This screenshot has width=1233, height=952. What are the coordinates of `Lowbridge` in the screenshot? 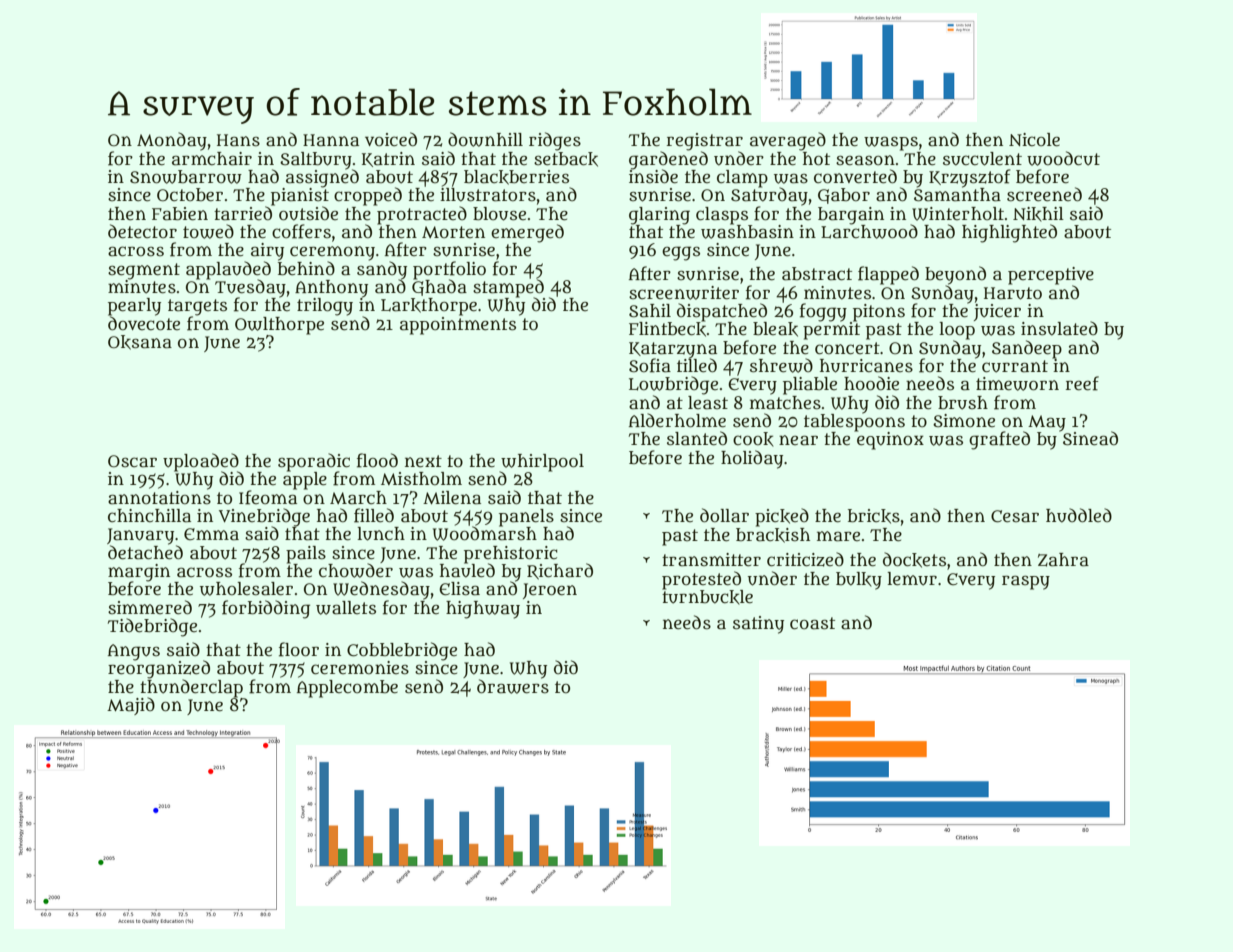 It's located at (673, 385).
